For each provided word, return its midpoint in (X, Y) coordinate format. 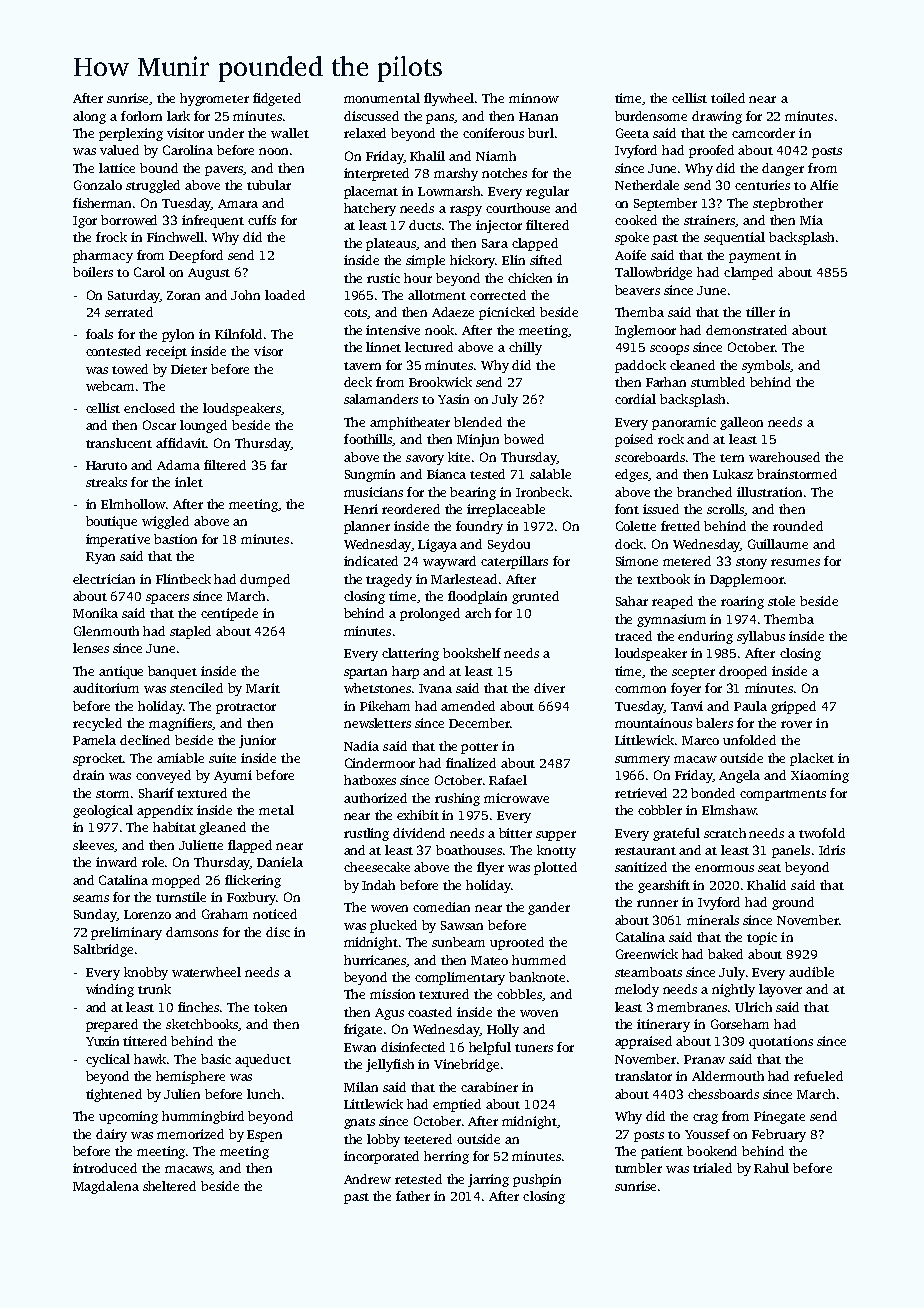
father (413, 1196)
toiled (728, 98)
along (89, 117)
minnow (534, 98)
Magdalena (106, 1187)
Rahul (771, 1168)
